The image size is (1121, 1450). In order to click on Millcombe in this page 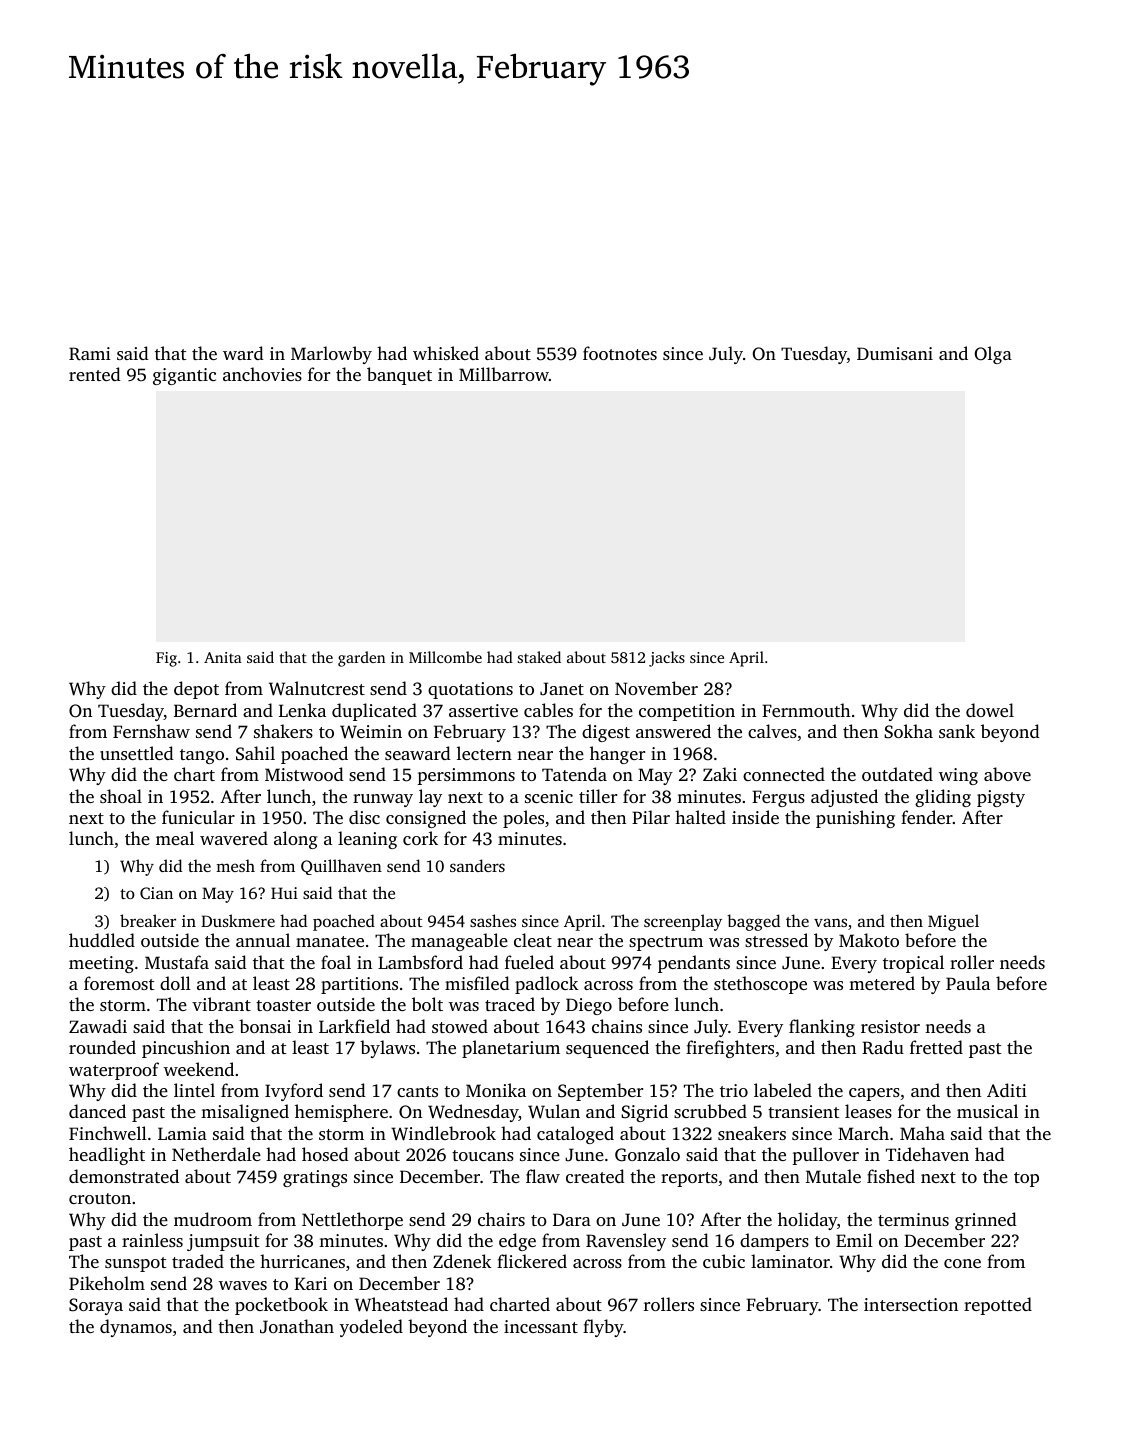, I will do `click(445, 657)`.
